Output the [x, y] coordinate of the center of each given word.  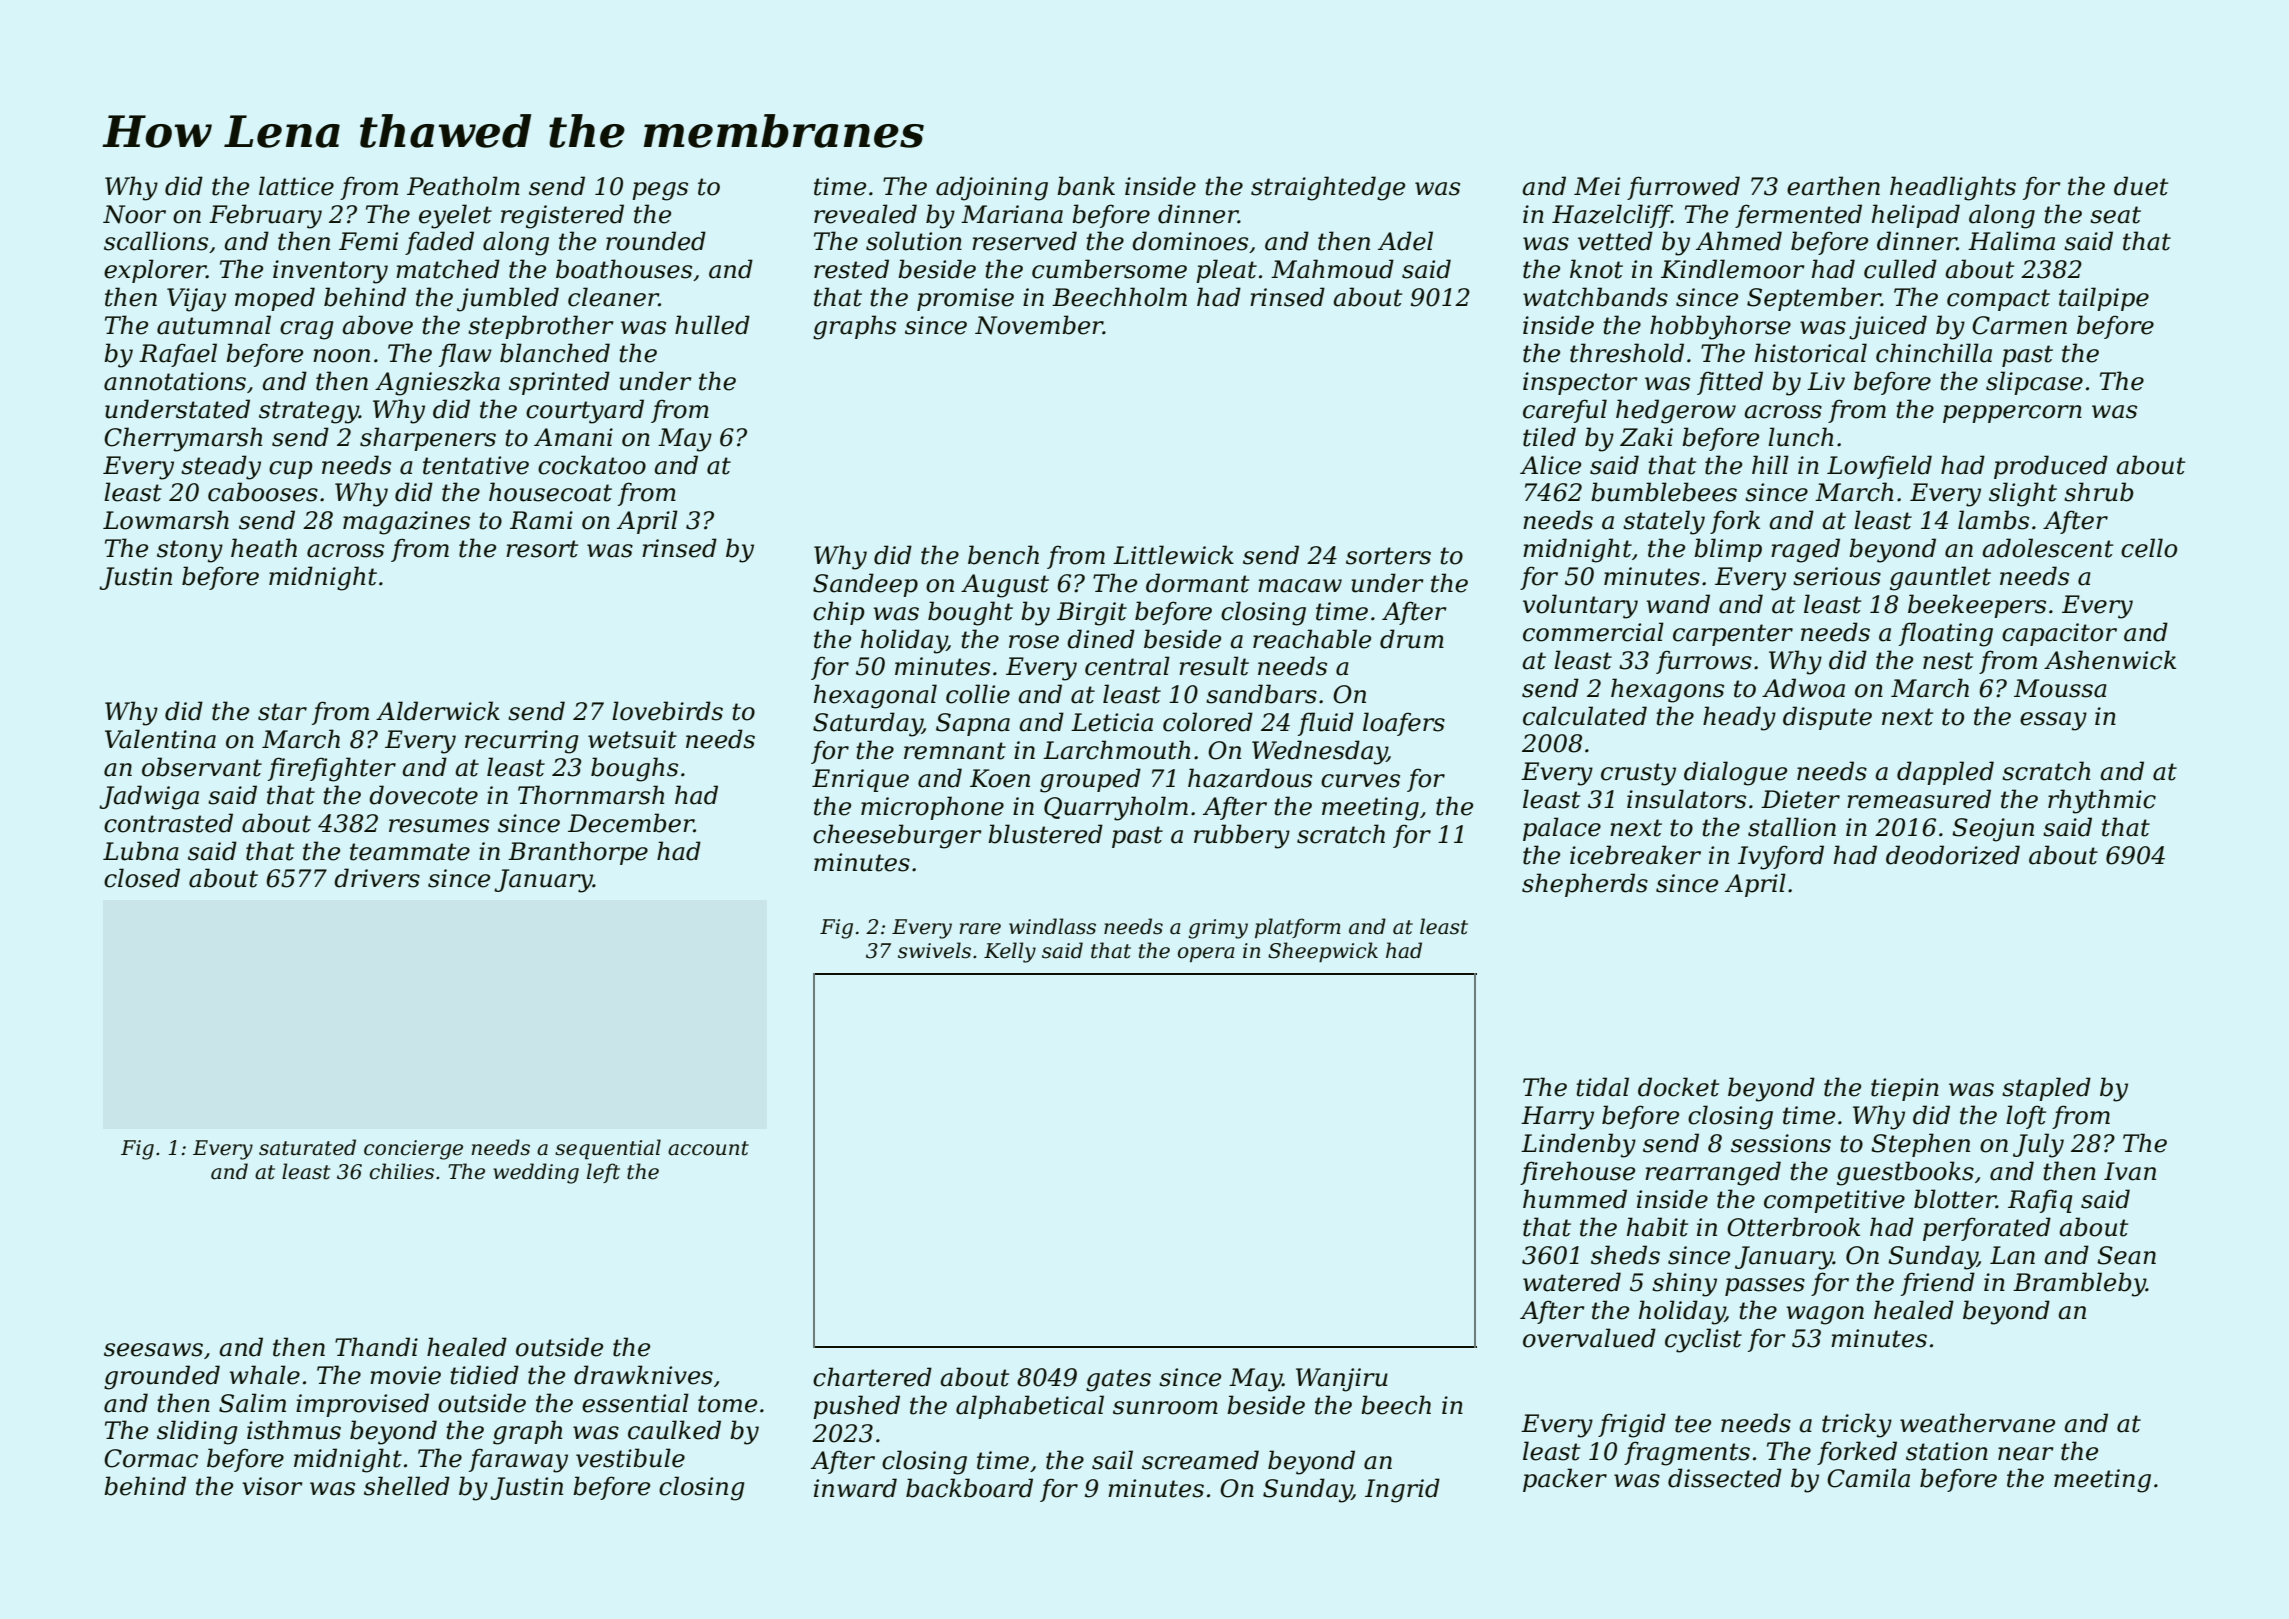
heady [1739, 718]
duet [2141, 186]
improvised [362, 1405]
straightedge [1328, 188]
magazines [406, 523]
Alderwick [438, 711]
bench [1003, 555]
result [1214, 666]
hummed [1575, 1199]
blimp [1728, 550]
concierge [413, 1150]
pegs [660, 191]
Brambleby [2079, 1284]
